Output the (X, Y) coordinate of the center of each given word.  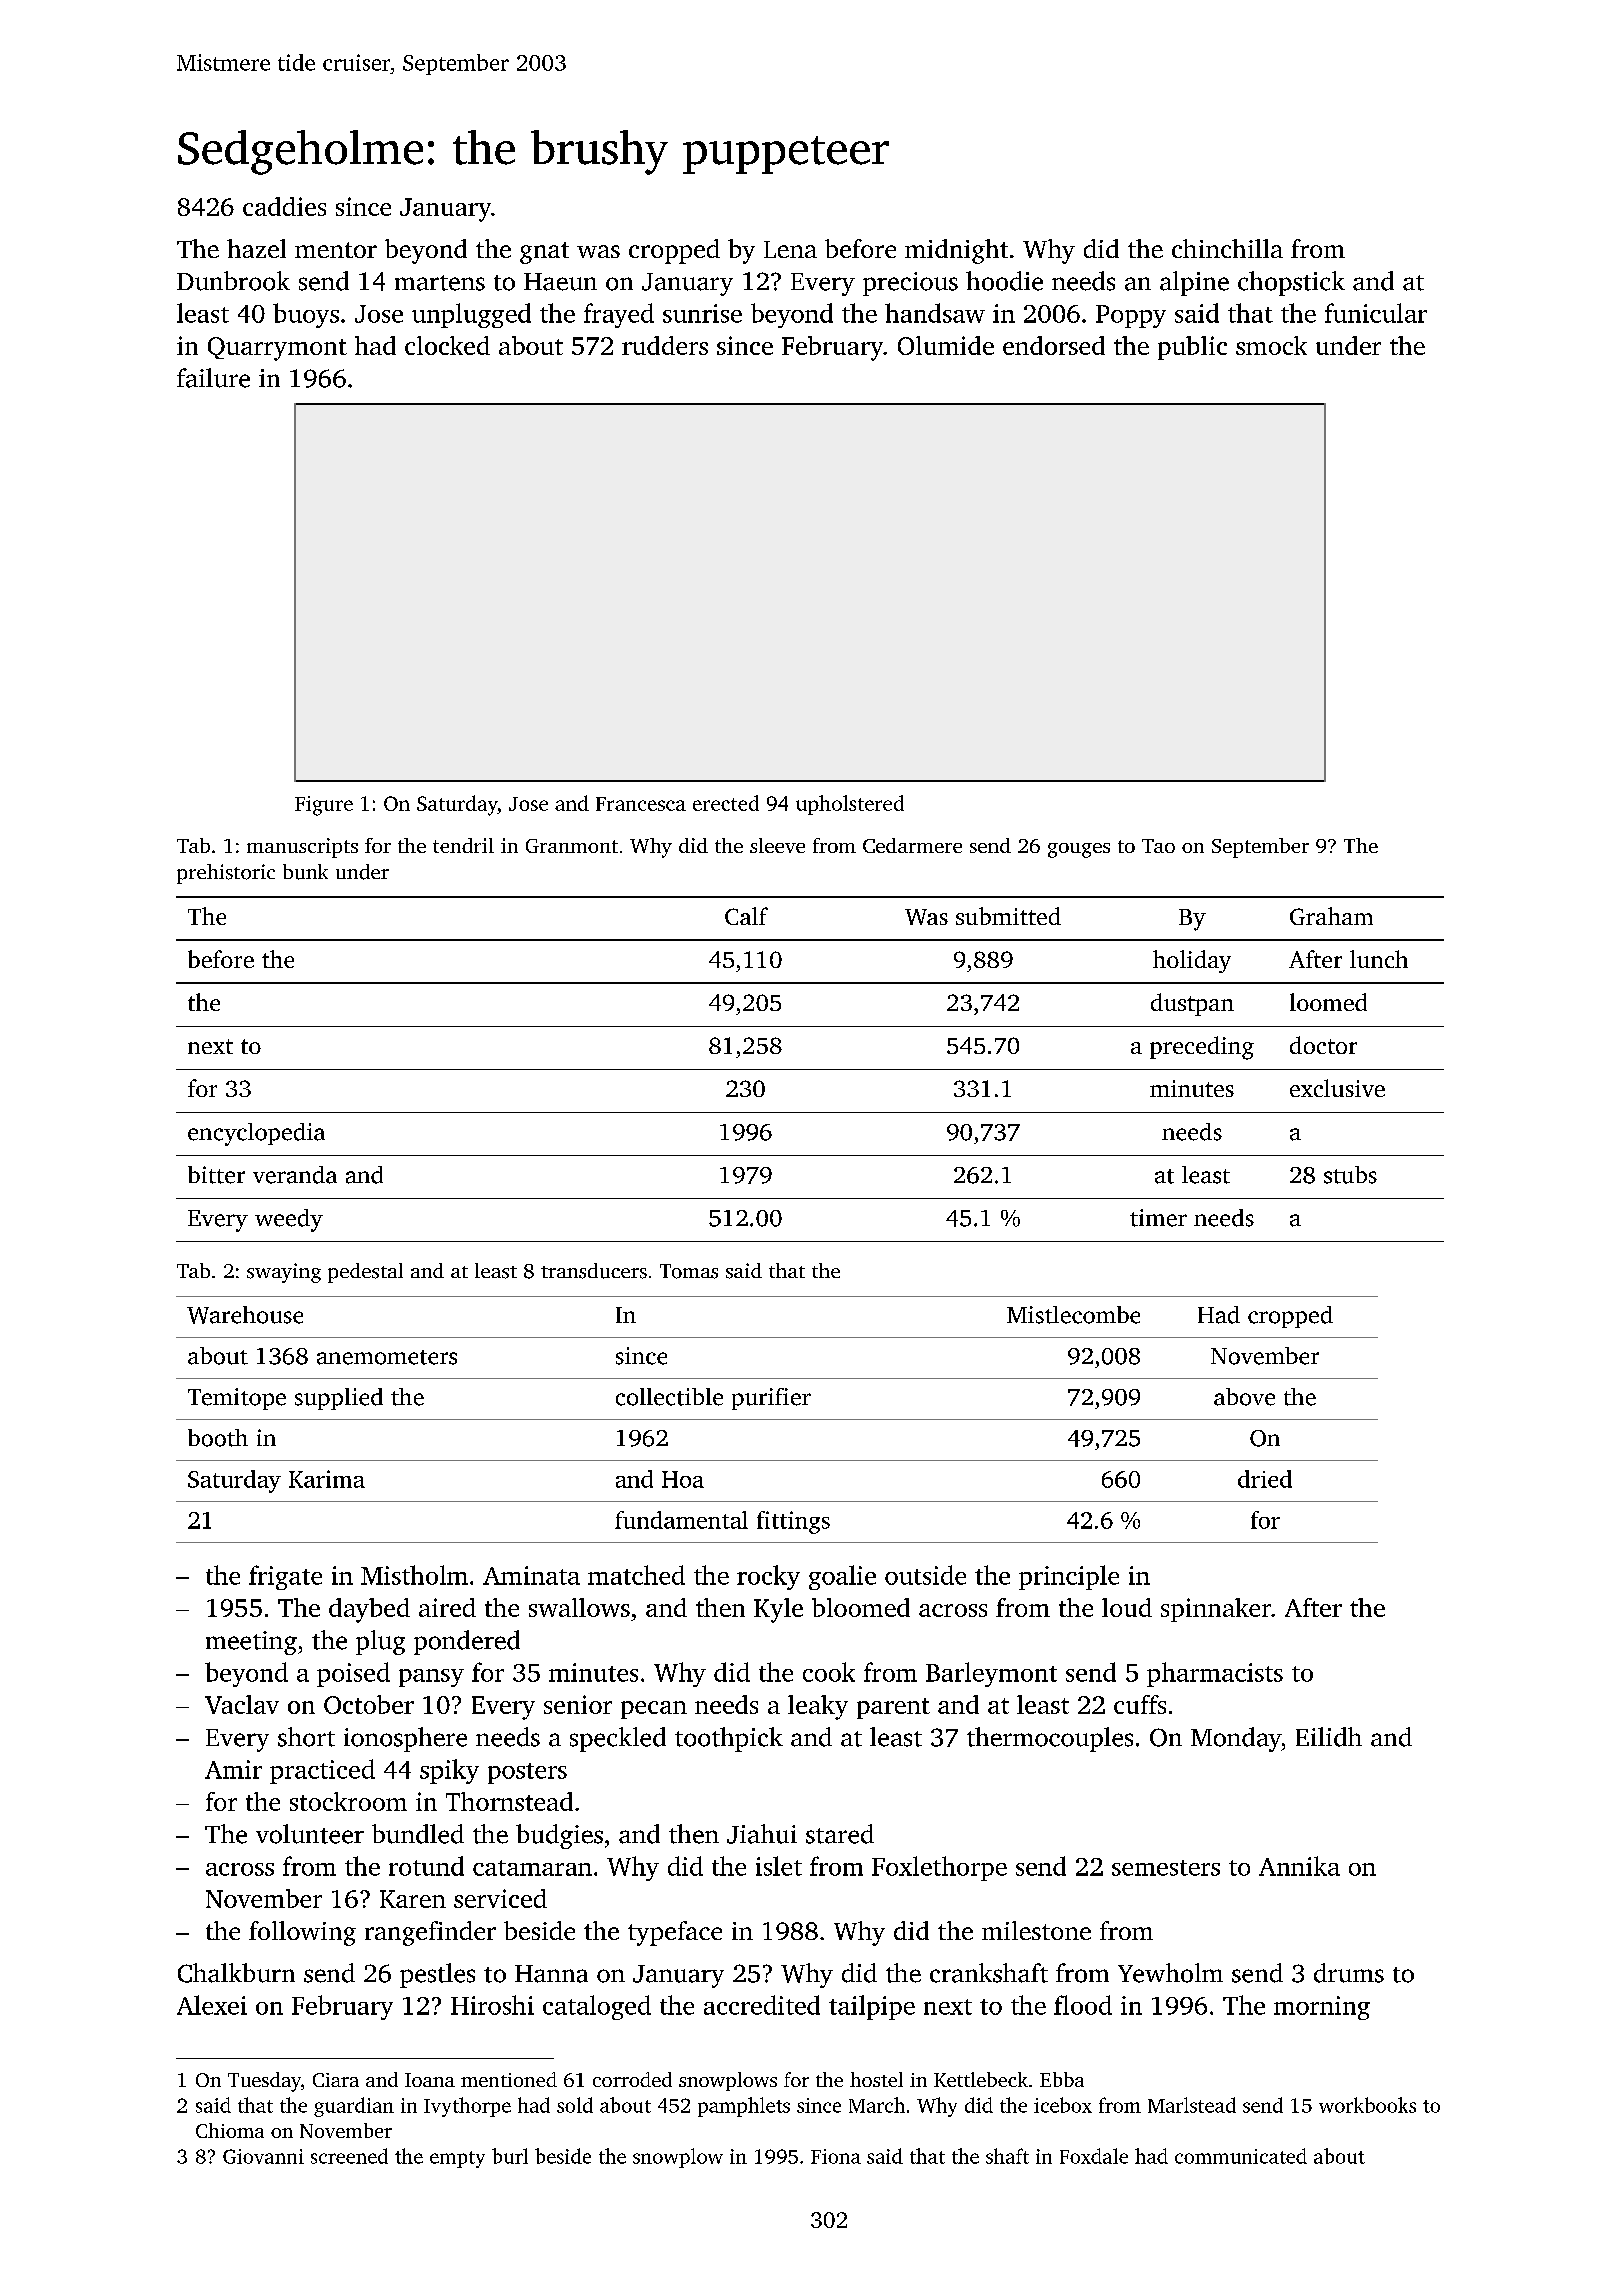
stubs (1350, 1175)
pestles (437, 1975)
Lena (790, 249)
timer (1158, 1218)
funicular (1376, 313)
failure (213, 378)
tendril (463, 845)
